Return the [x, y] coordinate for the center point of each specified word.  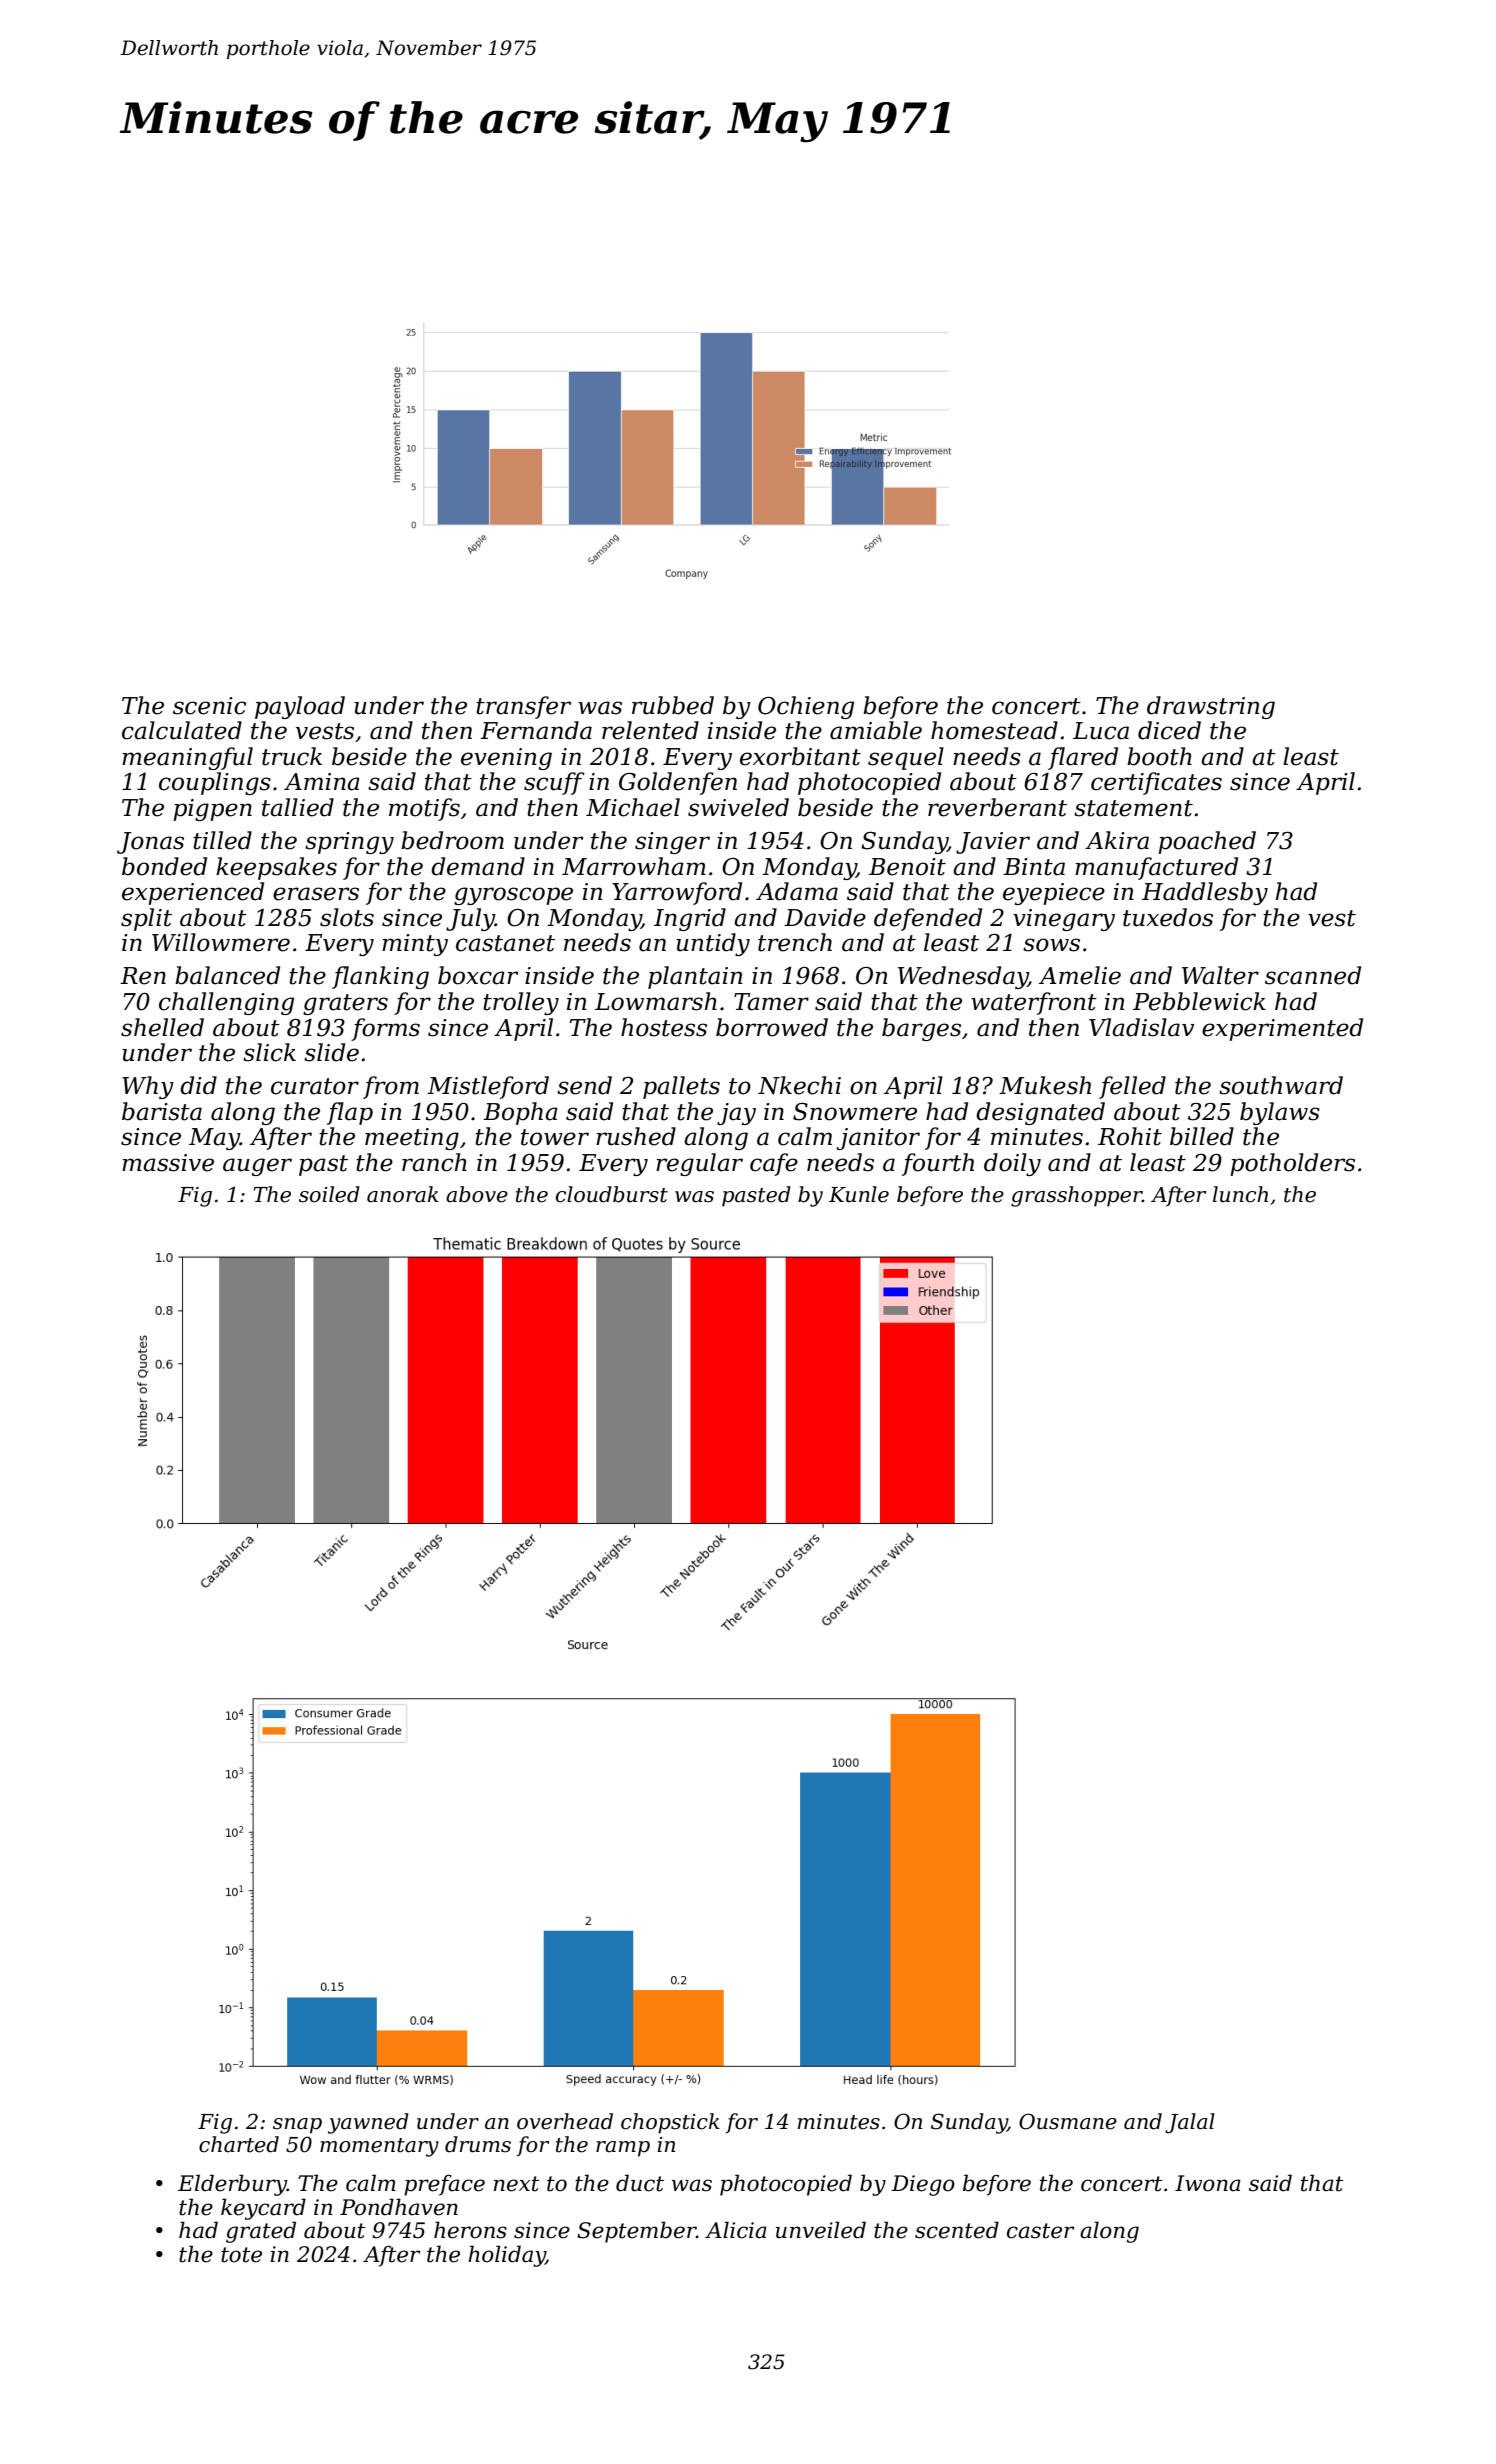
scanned [1313, 975]
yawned [368, 2123]
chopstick [670, 2123]
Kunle [859, 1194]
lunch [1240, 1194]
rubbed [673, 705]
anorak [403, 1194]
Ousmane [1068, 2121]
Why [148, 1087]
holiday [507, 2256]
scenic [209, 706]
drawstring [1211, 707]
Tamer [771, 1002]
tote [241, 2255]
